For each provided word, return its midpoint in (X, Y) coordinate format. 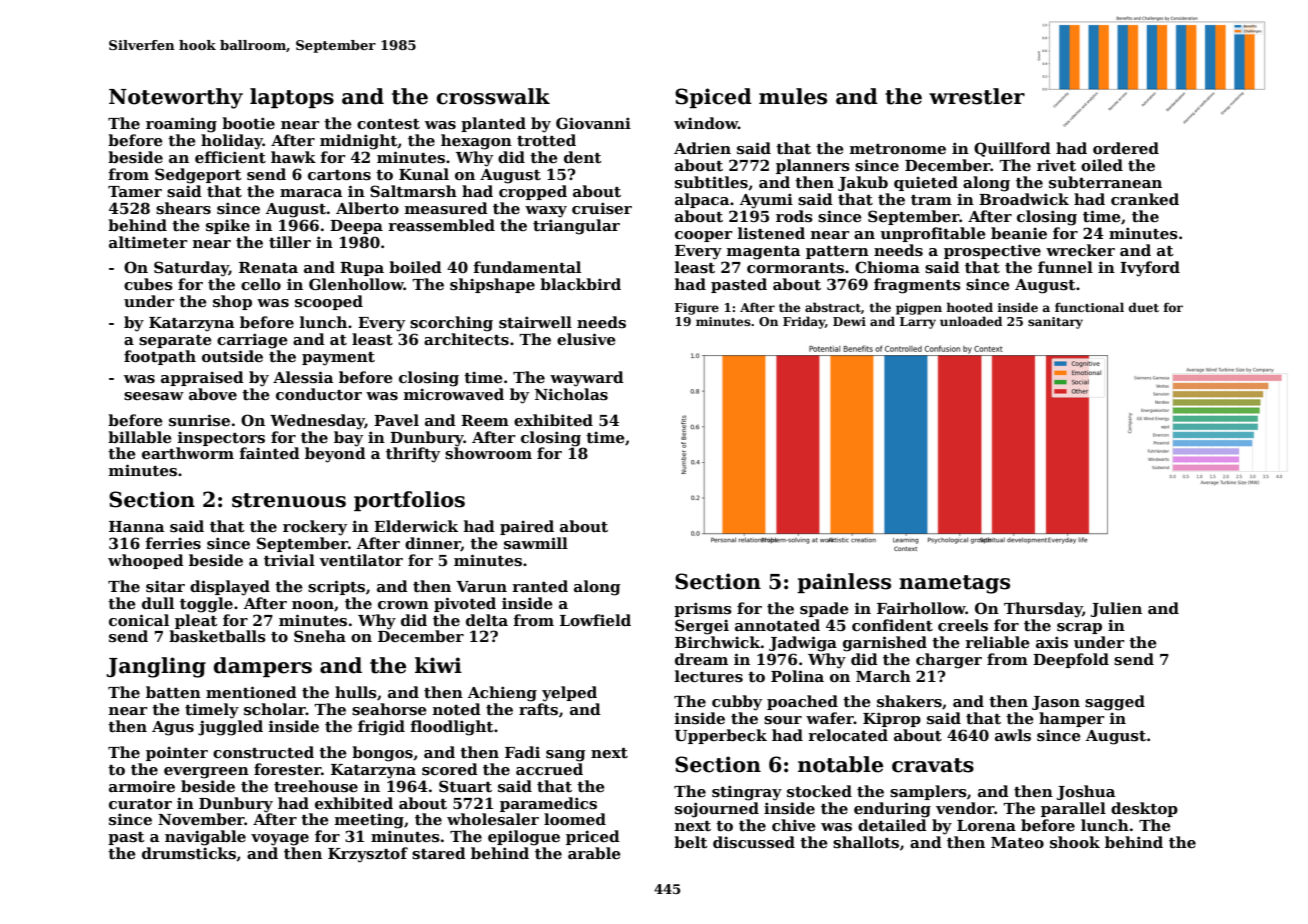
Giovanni (593, 123)
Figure (697, 309)
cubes (148, 284)
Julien (1116, 609)
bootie (248, 123)
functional (1089, 307)
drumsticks (189, 853)
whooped (146, 561)
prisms (703, 609)
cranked (1145, 199)
